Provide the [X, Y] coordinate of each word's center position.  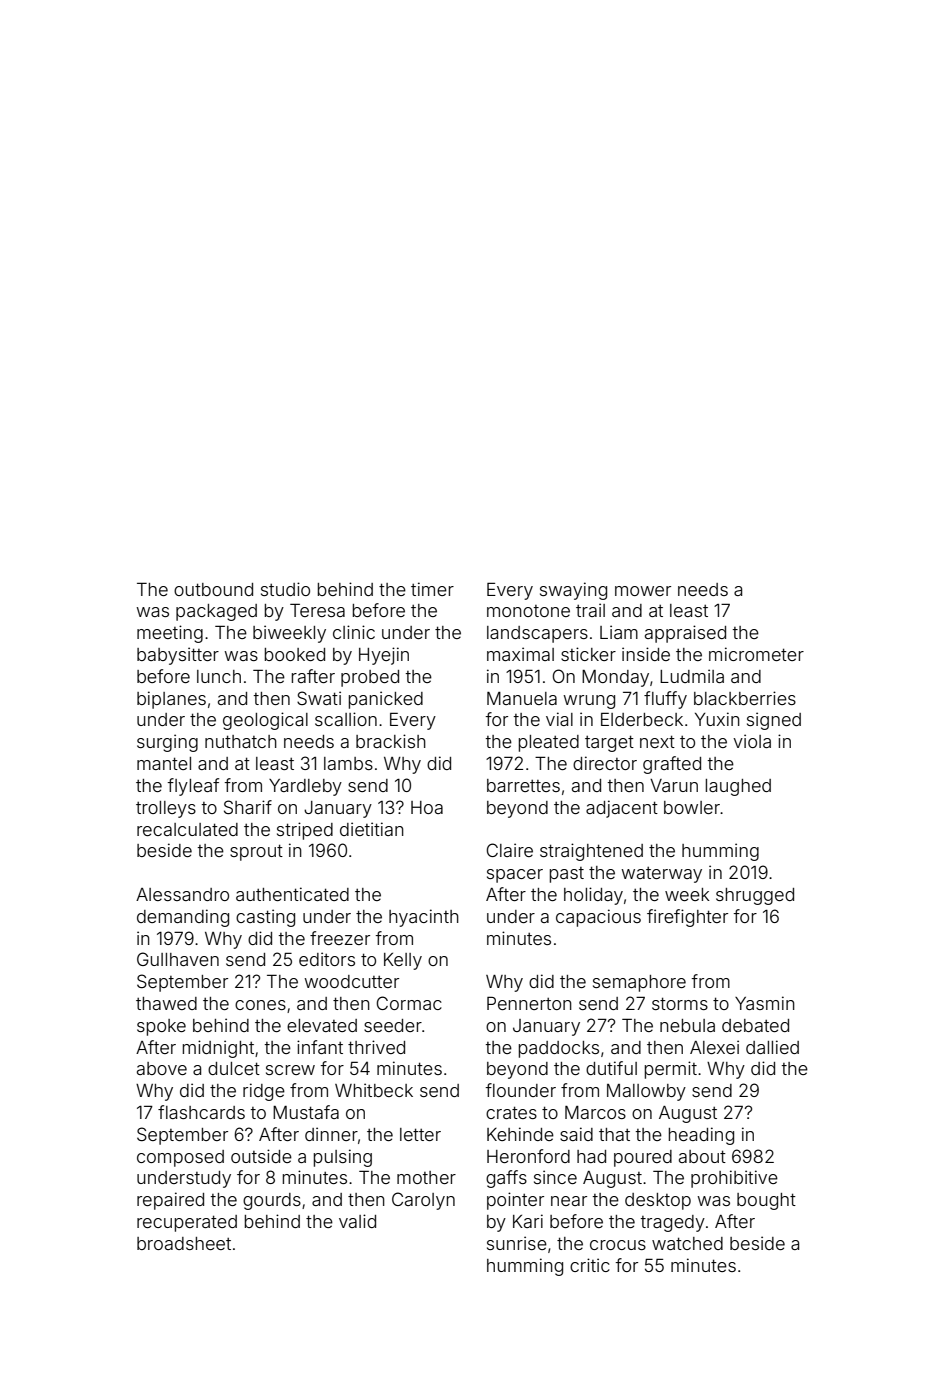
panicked [386, 700]
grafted [672, 765]
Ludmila [692, 676]
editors [327, 959]
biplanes [171, 700]
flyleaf [193, 787]
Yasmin [765, 1003]
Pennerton [529, 1003]
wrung [589, 702]
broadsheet [184, 1243]
